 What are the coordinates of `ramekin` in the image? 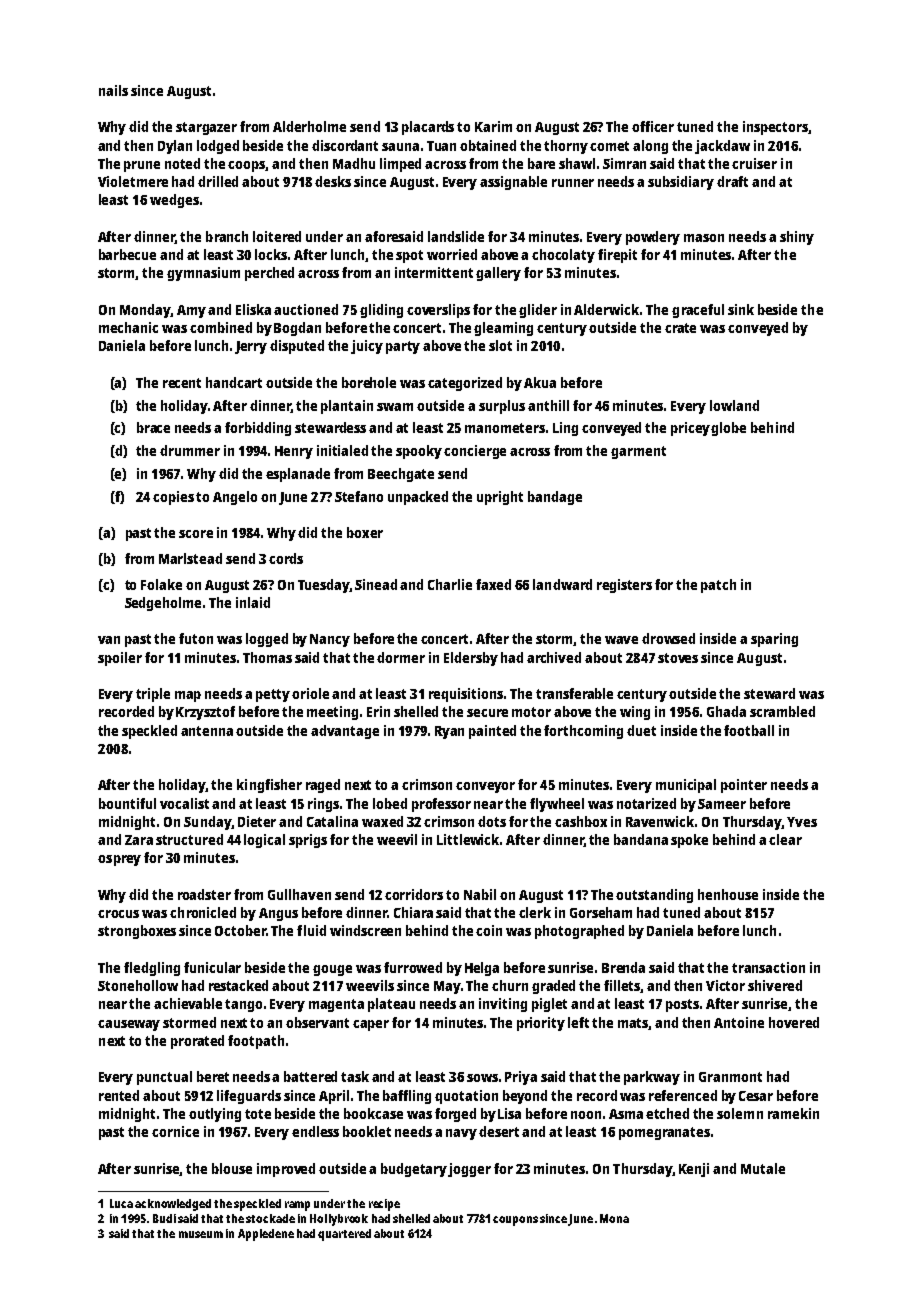 It's located at (793, 1113).
